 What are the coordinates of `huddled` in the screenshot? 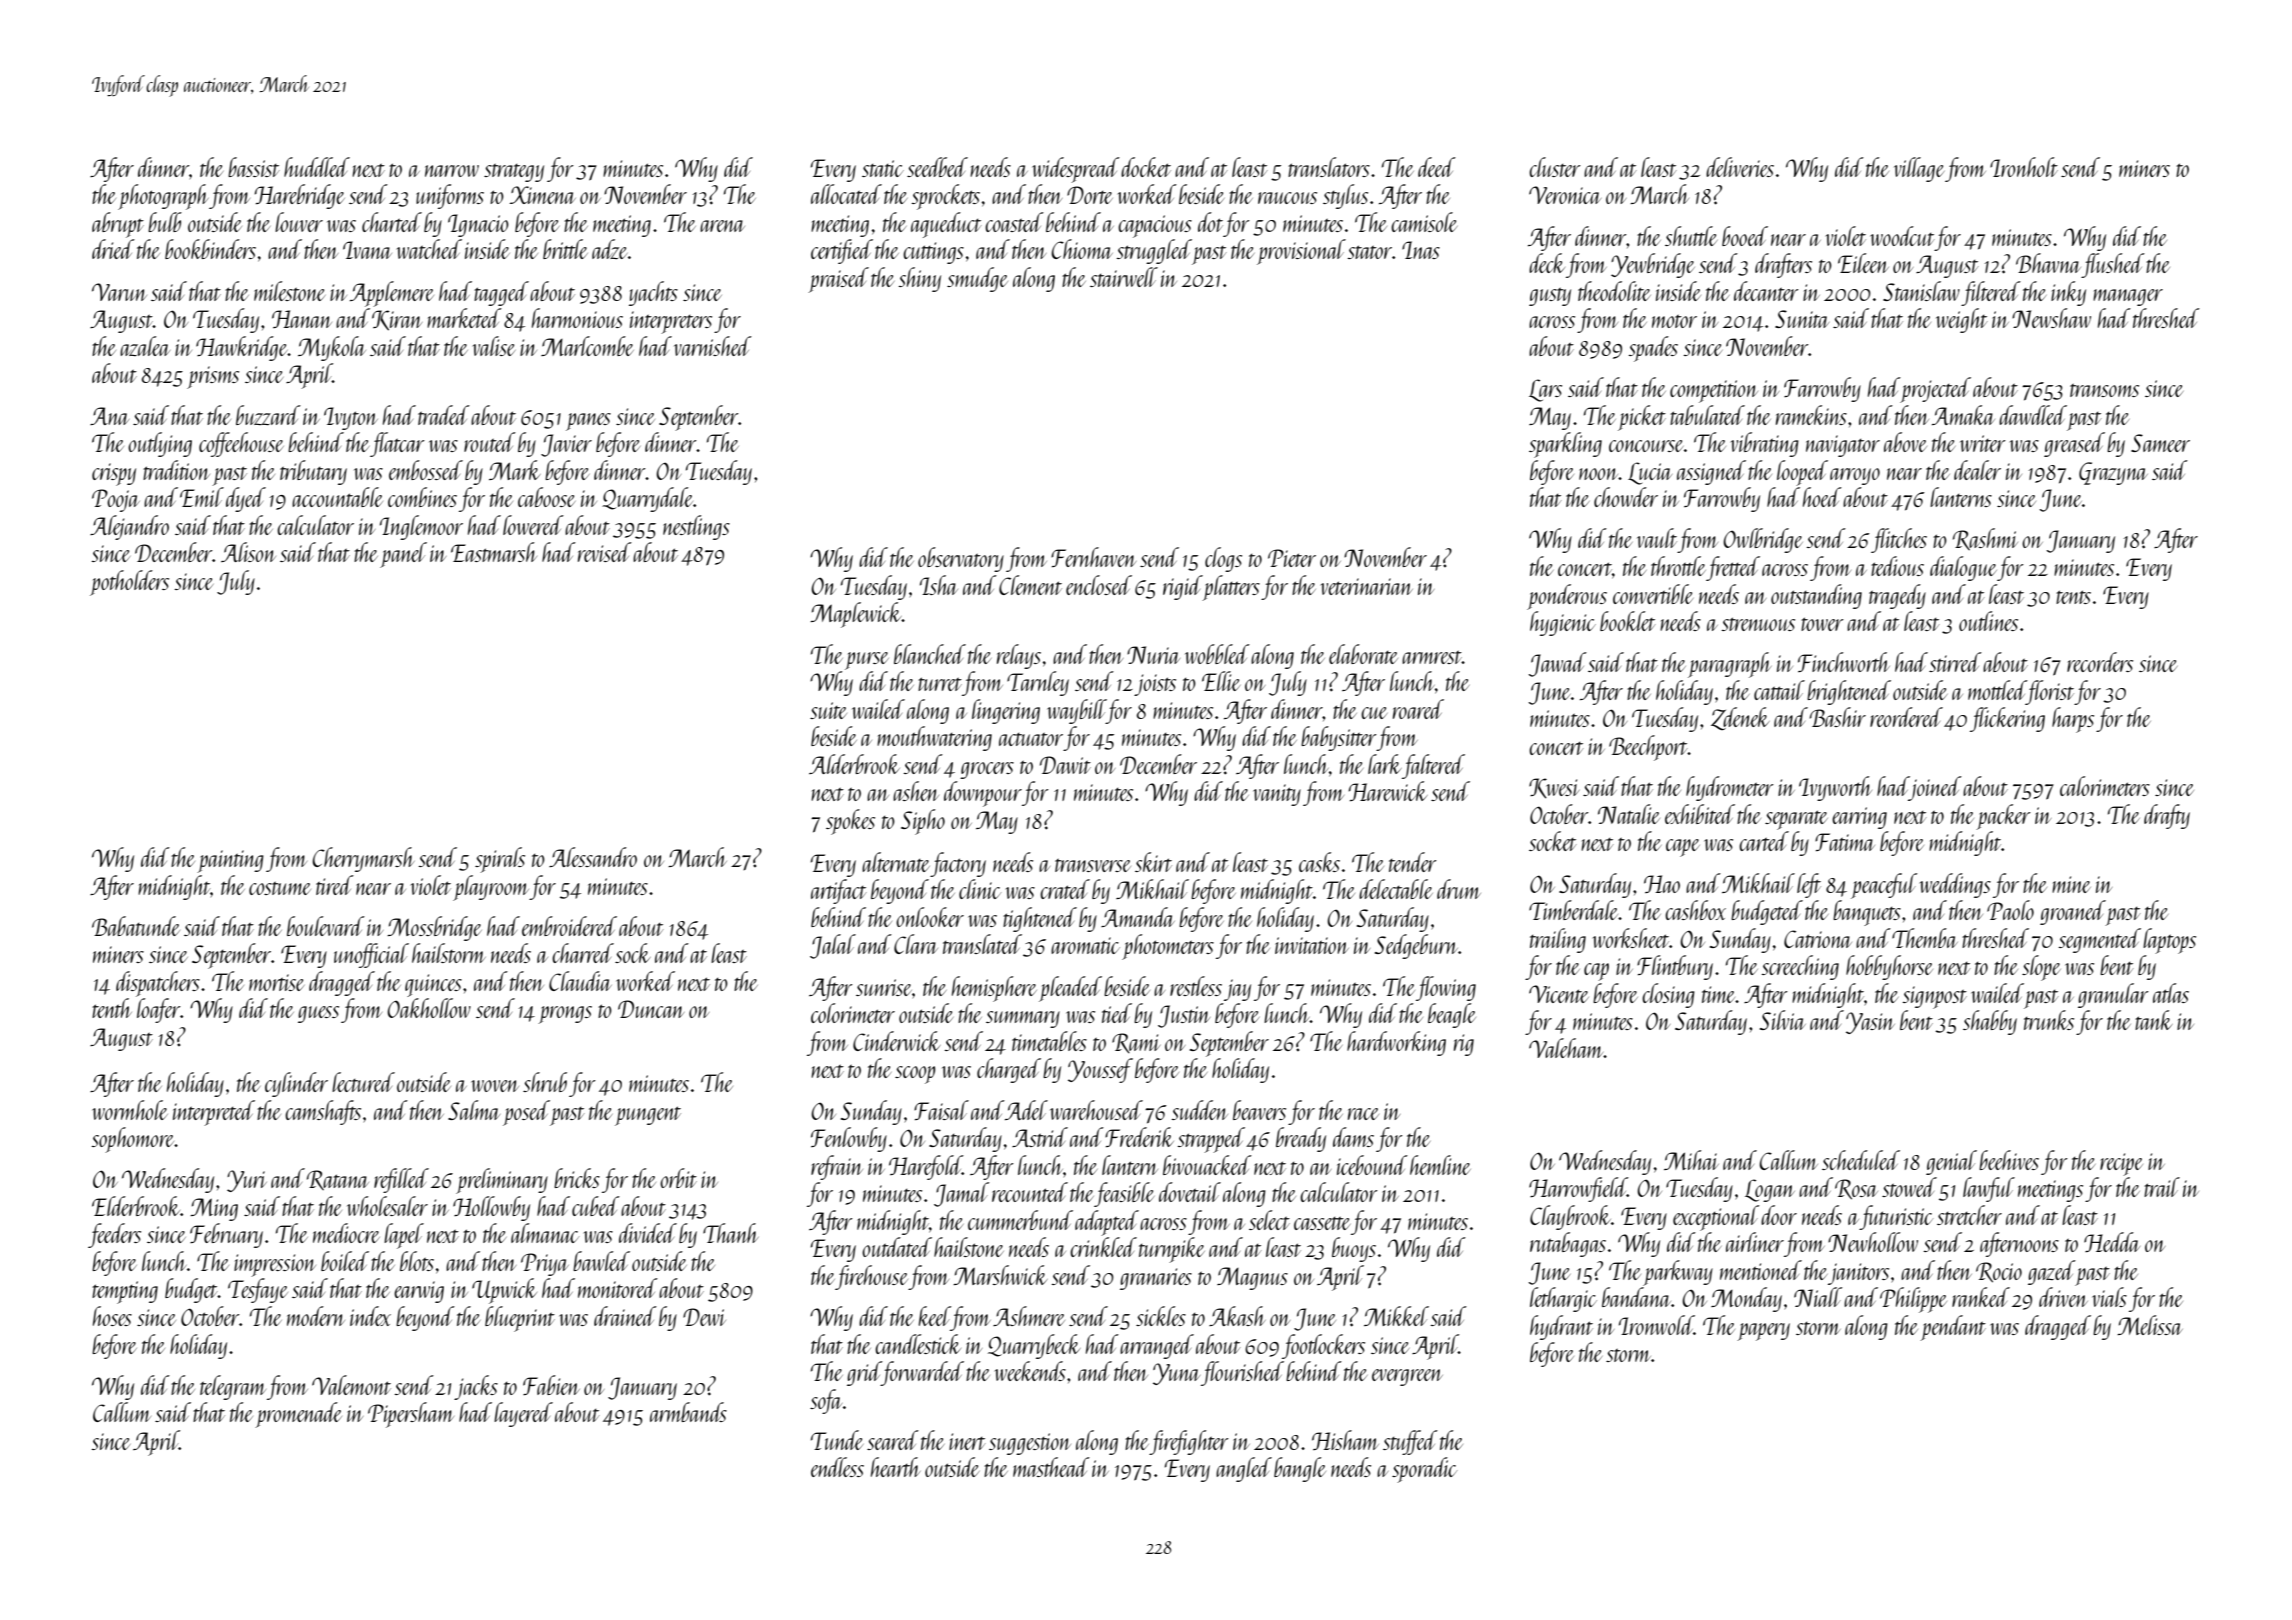 It's located at (317, 167).
